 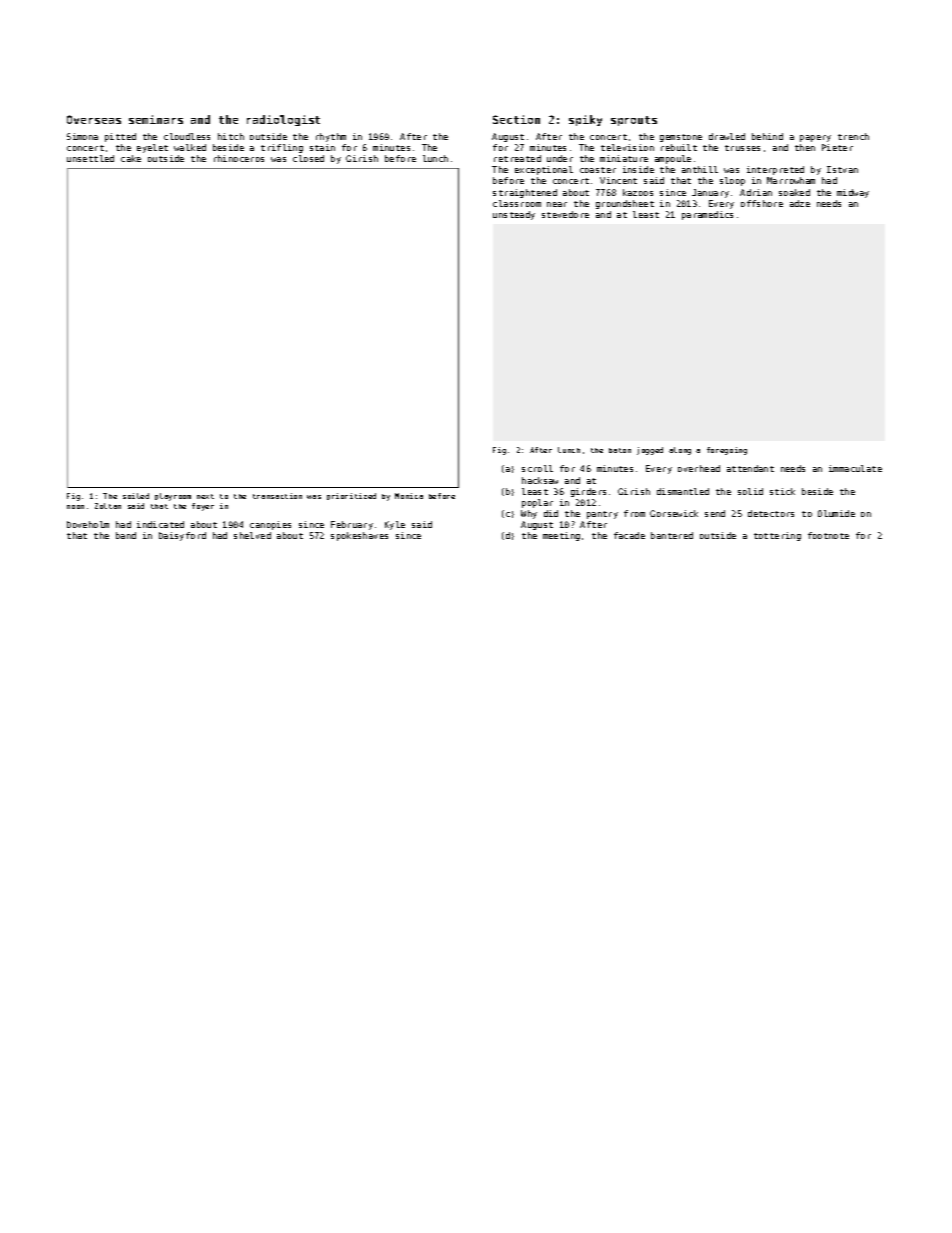 What do you see at coordinates (156, 119) in the screenshot?
I see `seminars` at bounding box center [156, 119].
